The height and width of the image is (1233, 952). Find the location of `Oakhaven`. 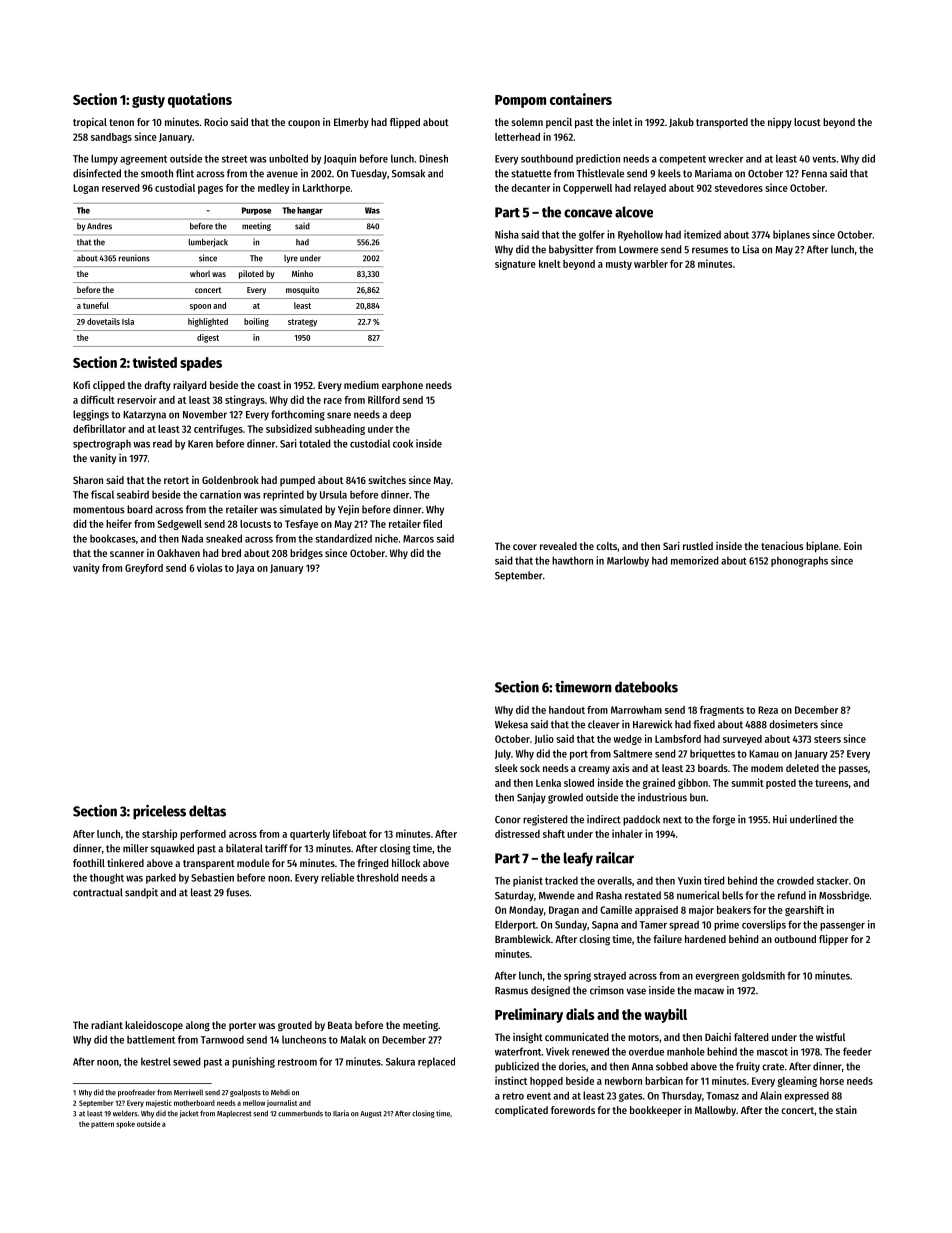

Oakhaven is located at coordinates (178, 553).
